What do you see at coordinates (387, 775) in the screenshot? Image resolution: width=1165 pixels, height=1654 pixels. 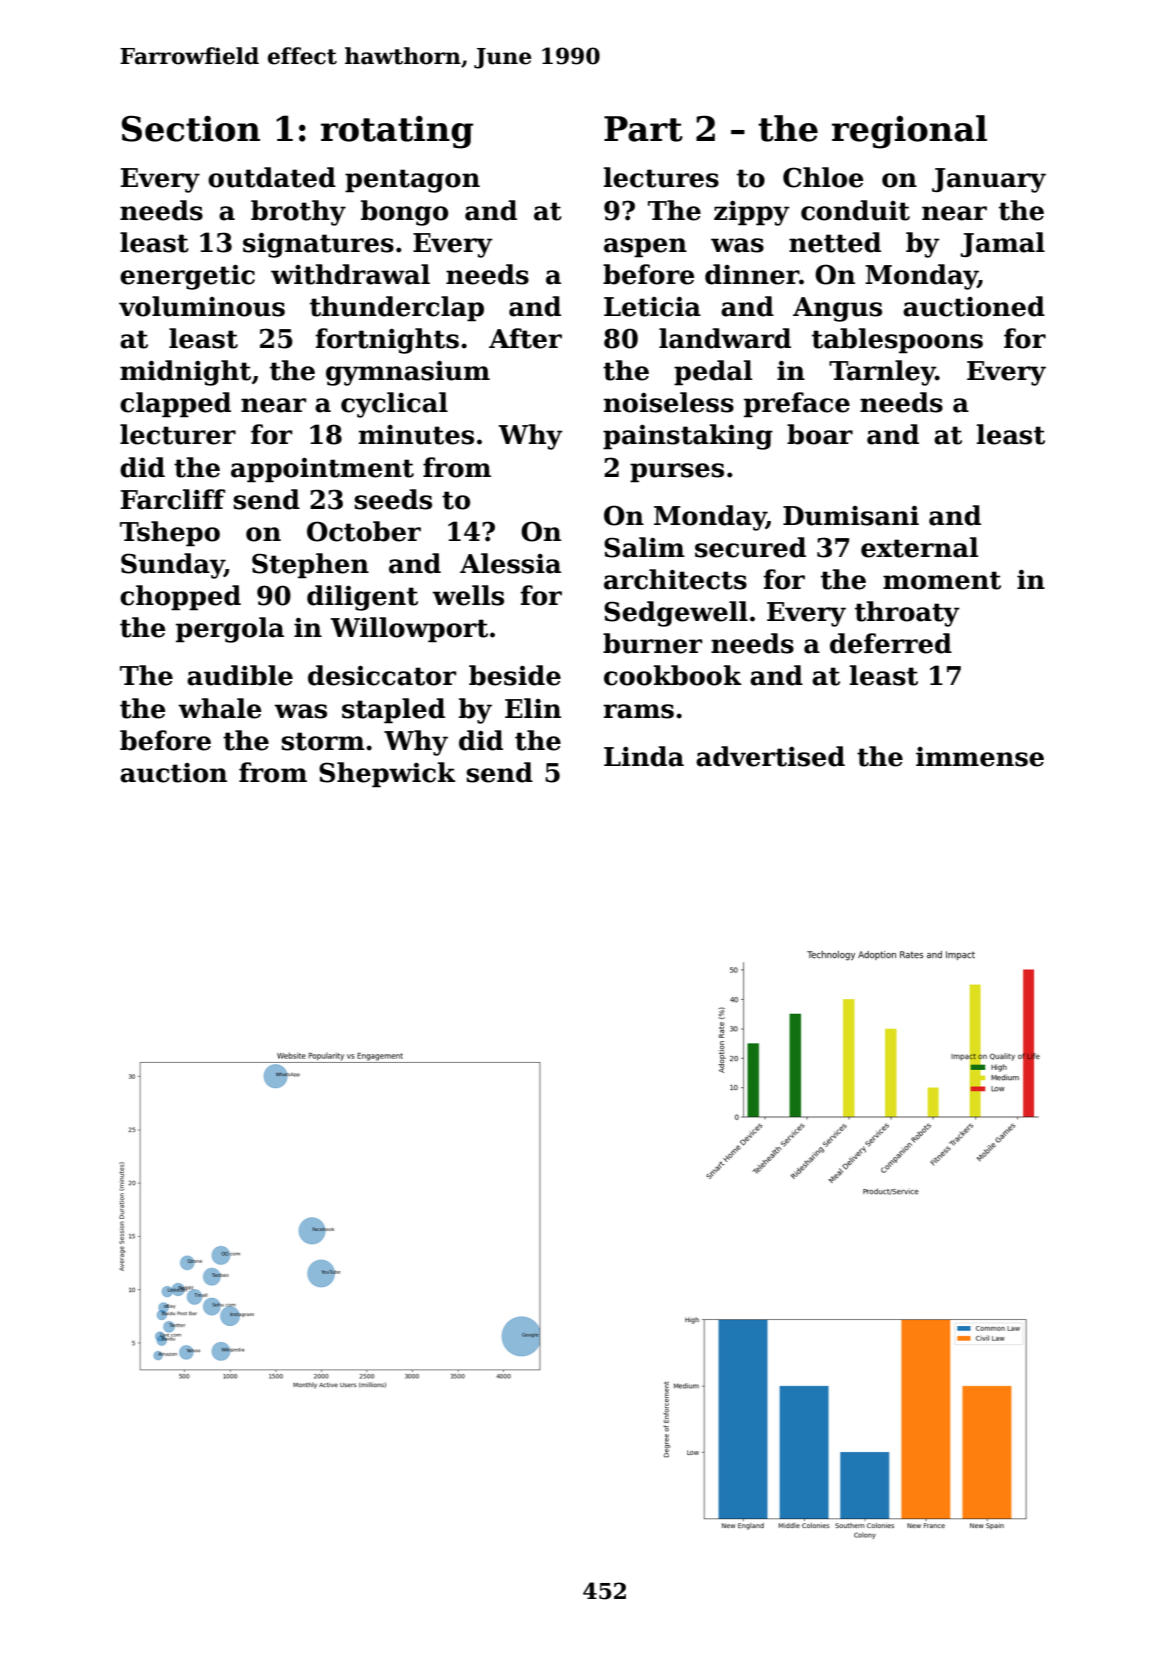 I see `Shepwick` at bounding box center [387, 775].
